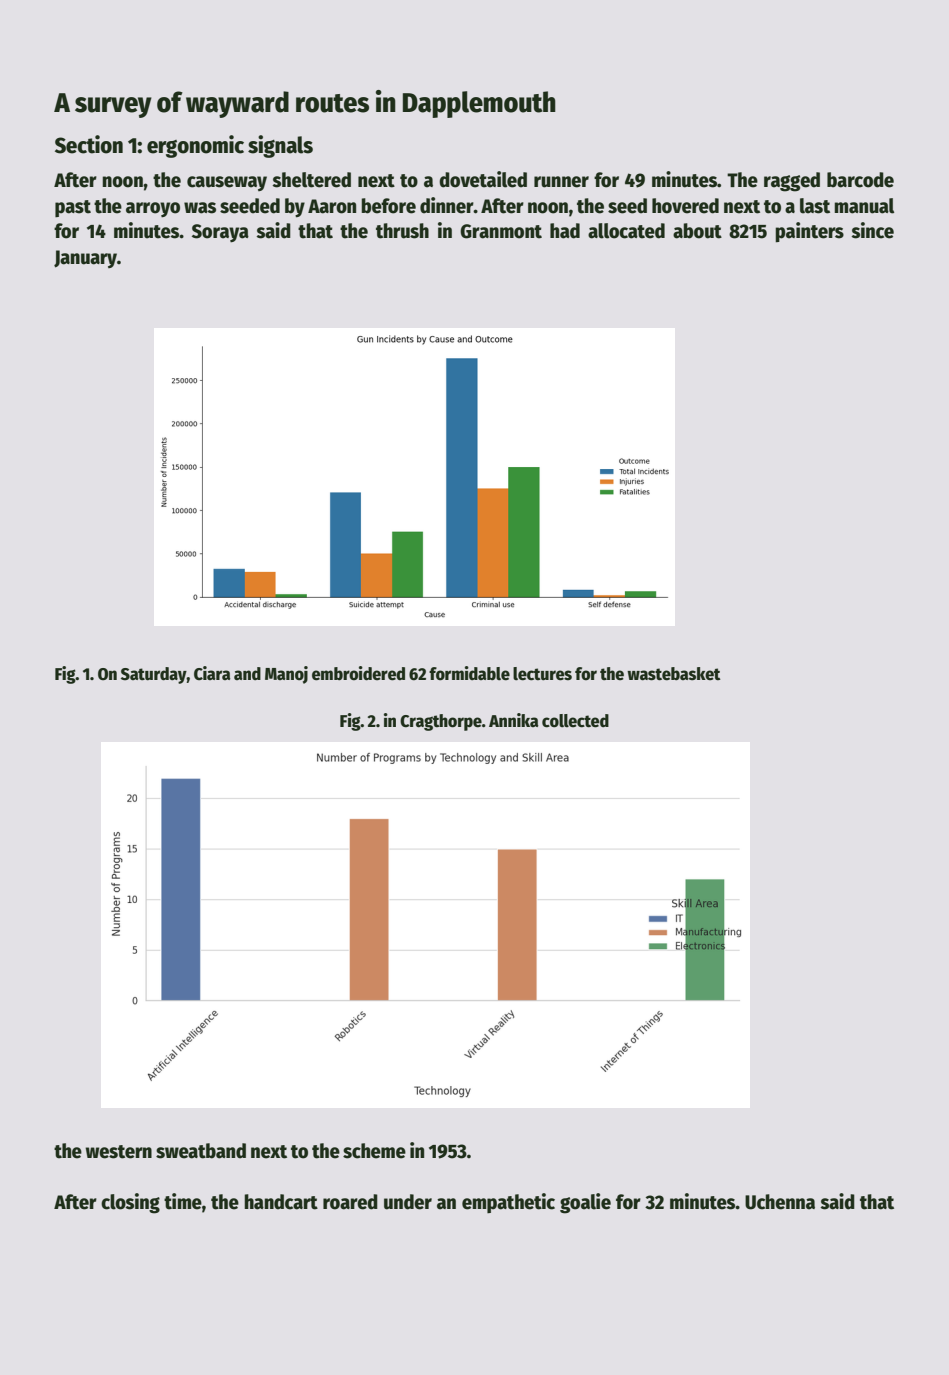 The image size is (949, 1375). Describe the element at coordinates (685, 206) in the document. I see `hovered` at that location.
